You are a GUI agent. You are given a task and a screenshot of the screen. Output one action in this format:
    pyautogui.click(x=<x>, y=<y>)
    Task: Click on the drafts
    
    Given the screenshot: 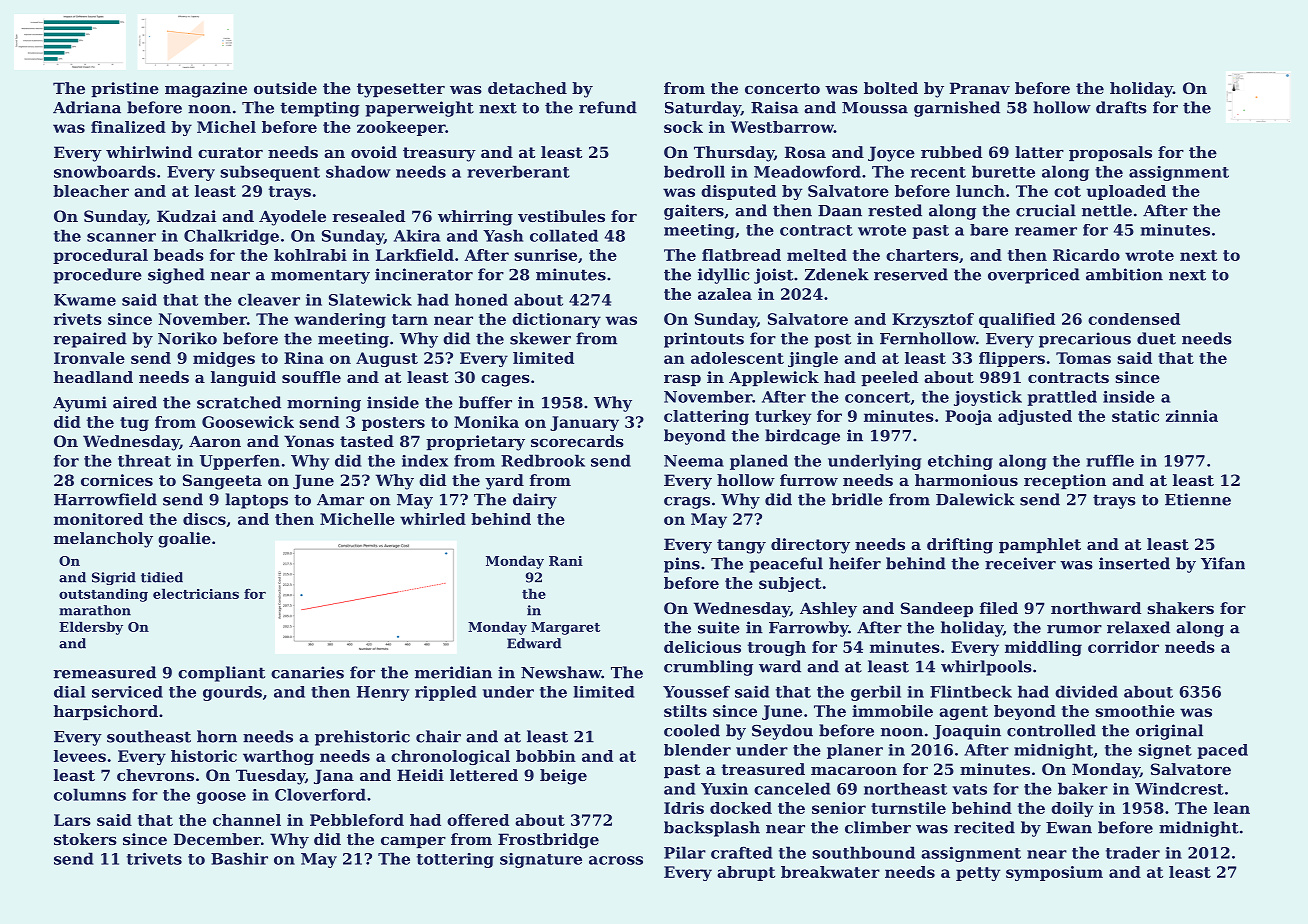 What is the action you would take?
    pyautogui.click(x=1121, y=107)
